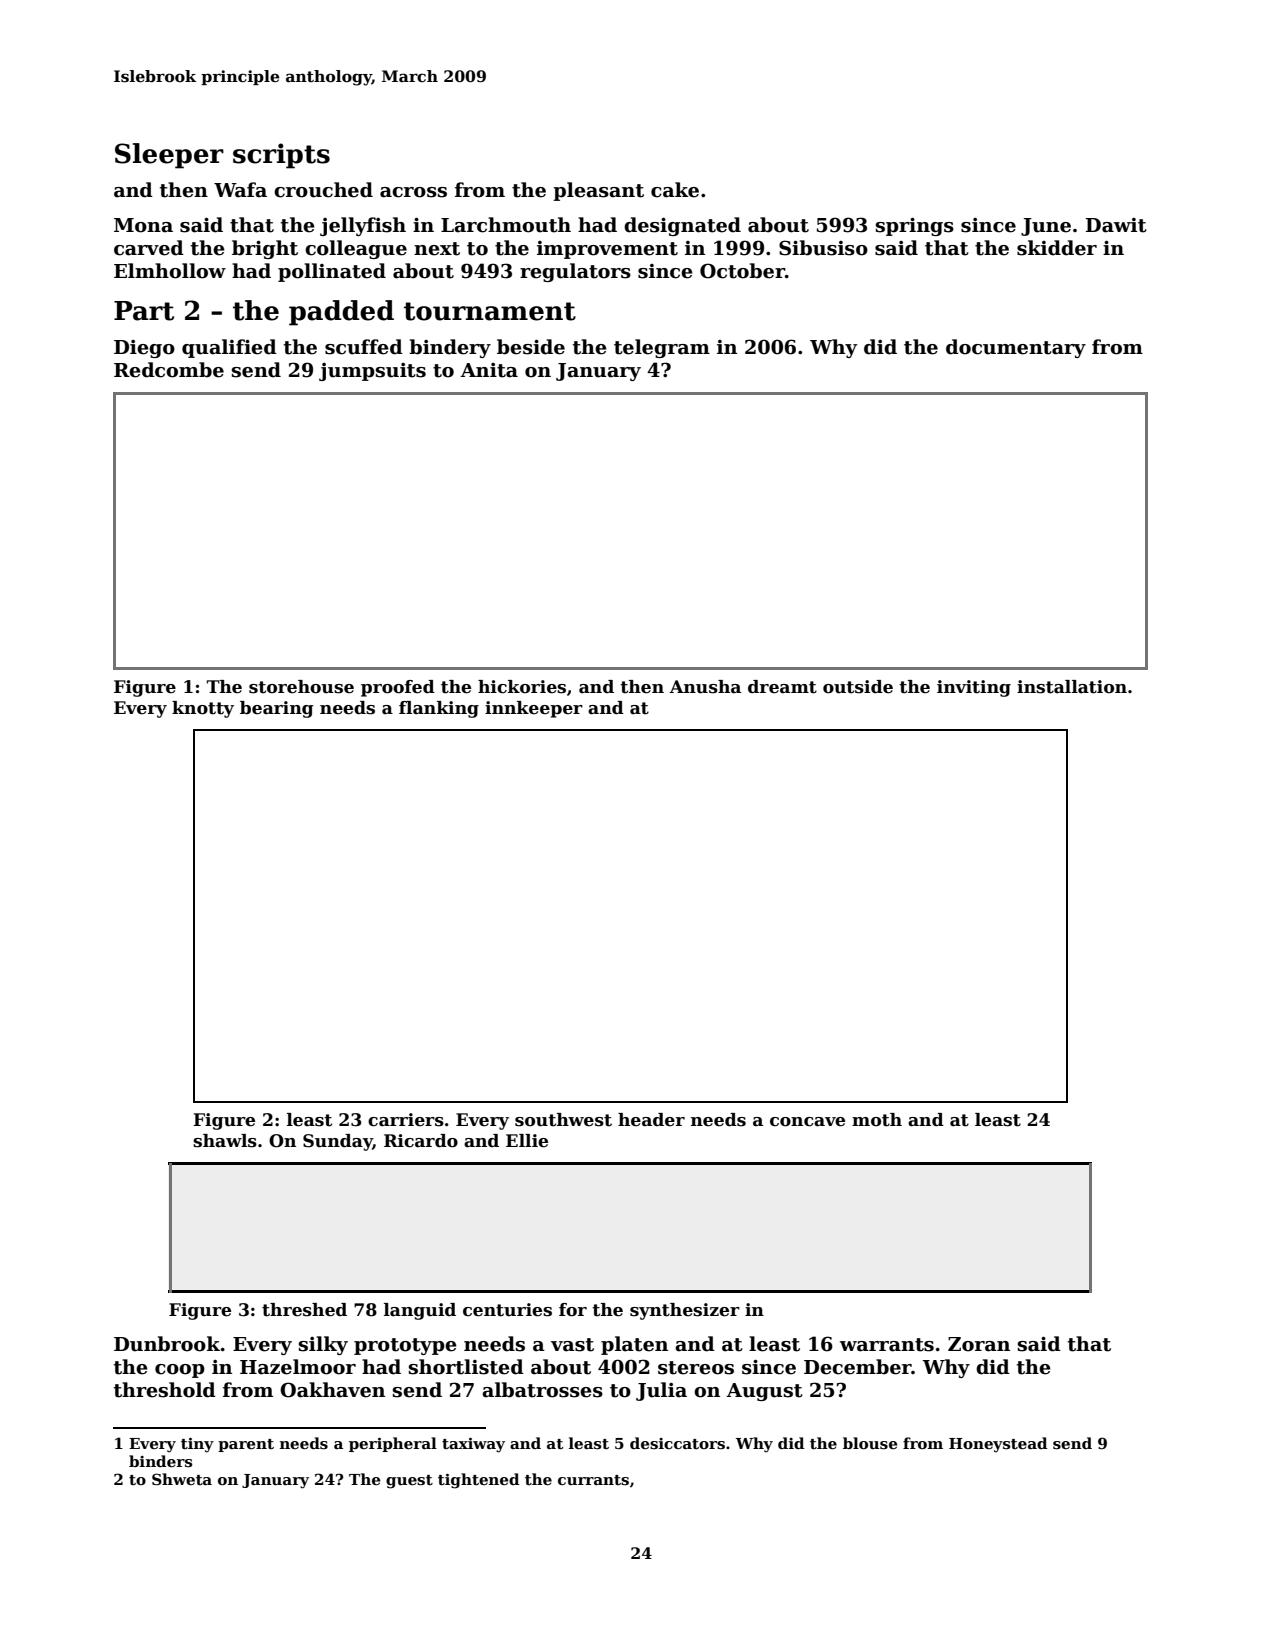 The image size is (1261, 1632). I want to click on knotty, so click(203, 709).
